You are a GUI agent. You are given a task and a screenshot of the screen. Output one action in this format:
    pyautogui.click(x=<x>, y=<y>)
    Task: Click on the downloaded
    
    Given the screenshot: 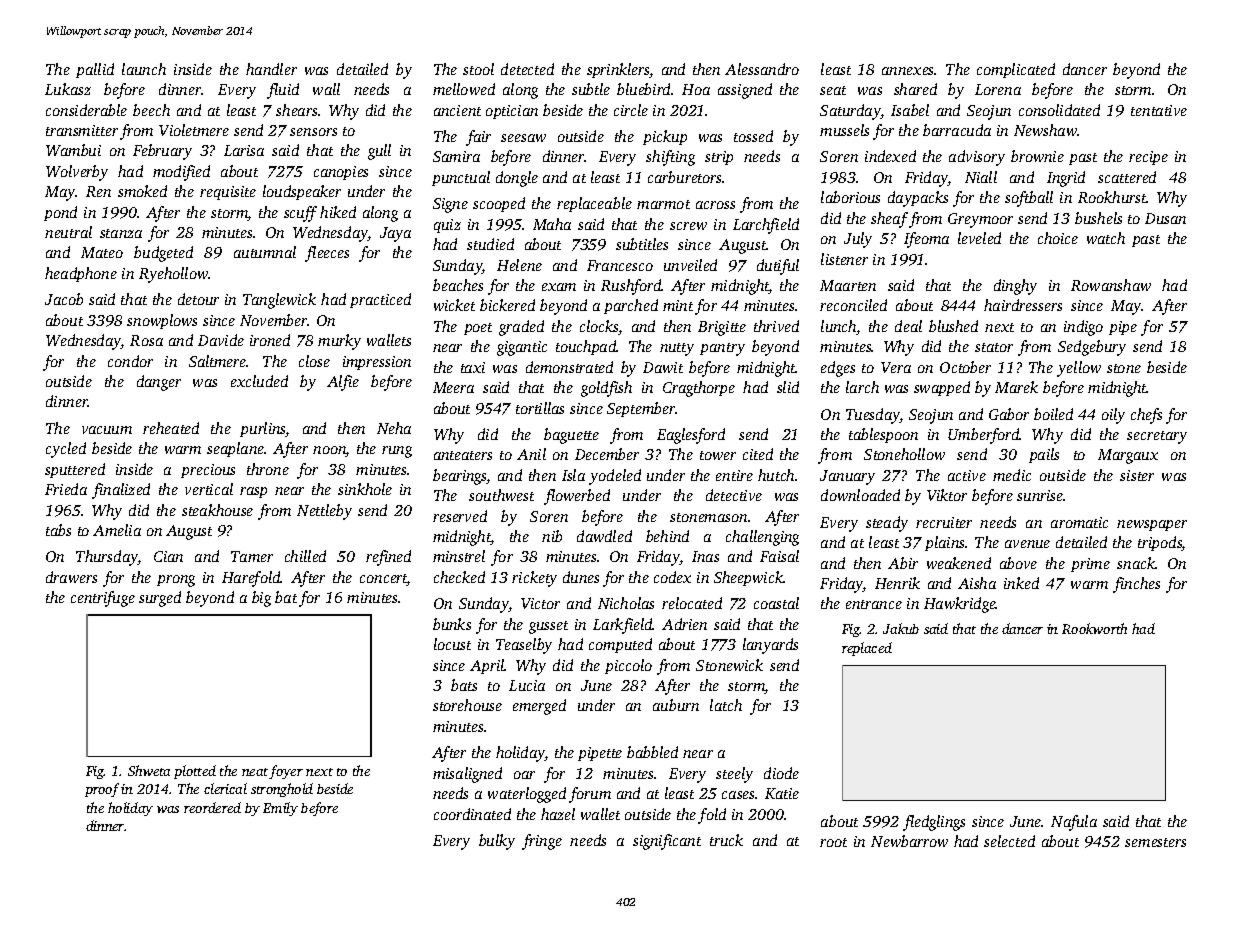 What is the action you would take?
    pyautogui.click(x=860, y=495)
